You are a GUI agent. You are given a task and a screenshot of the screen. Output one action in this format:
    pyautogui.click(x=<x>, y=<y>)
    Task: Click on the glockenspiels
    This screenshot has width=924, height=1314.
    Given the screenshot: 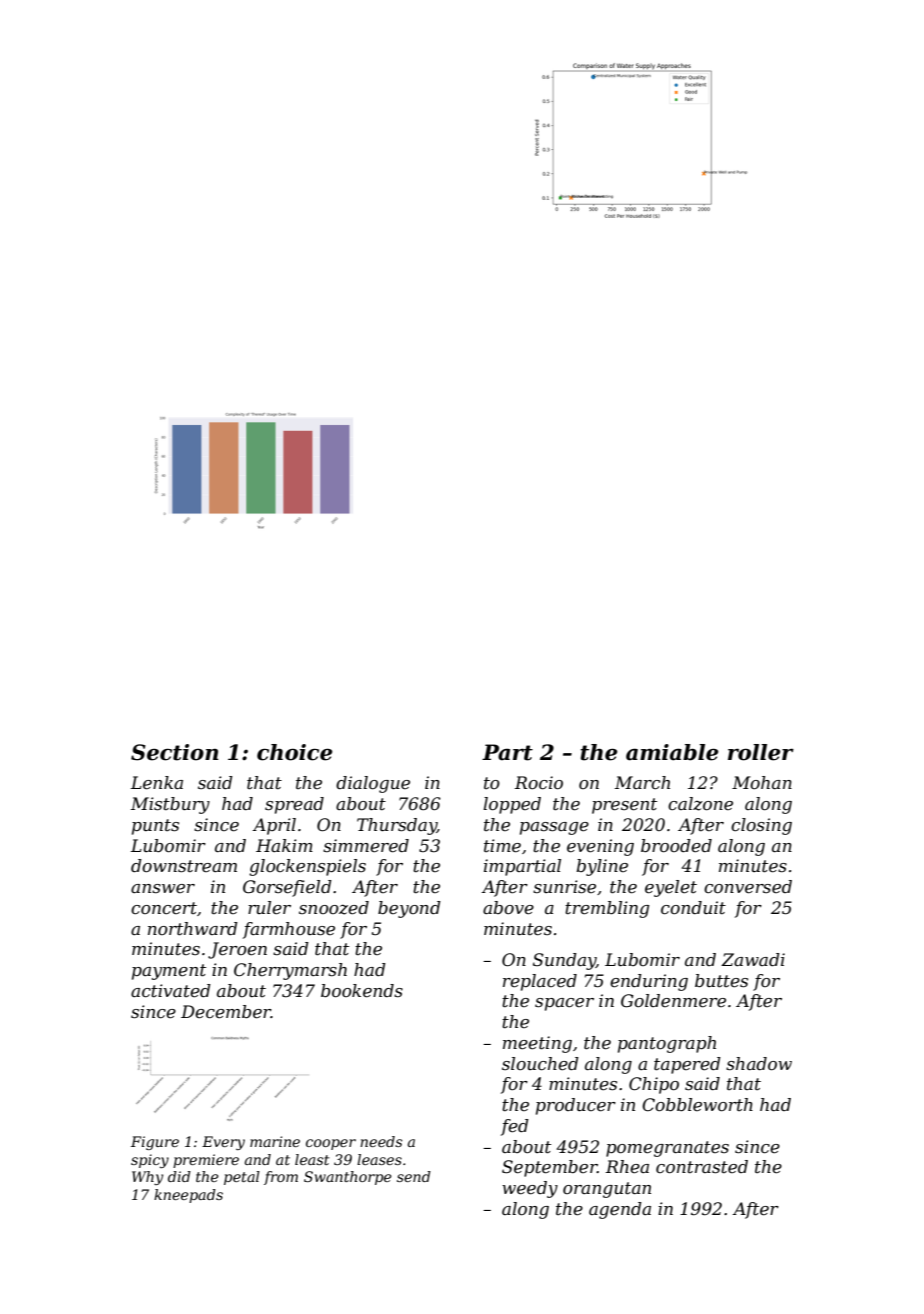 What is the action you would take?
    pyautogui.click(x=307, y=867)
